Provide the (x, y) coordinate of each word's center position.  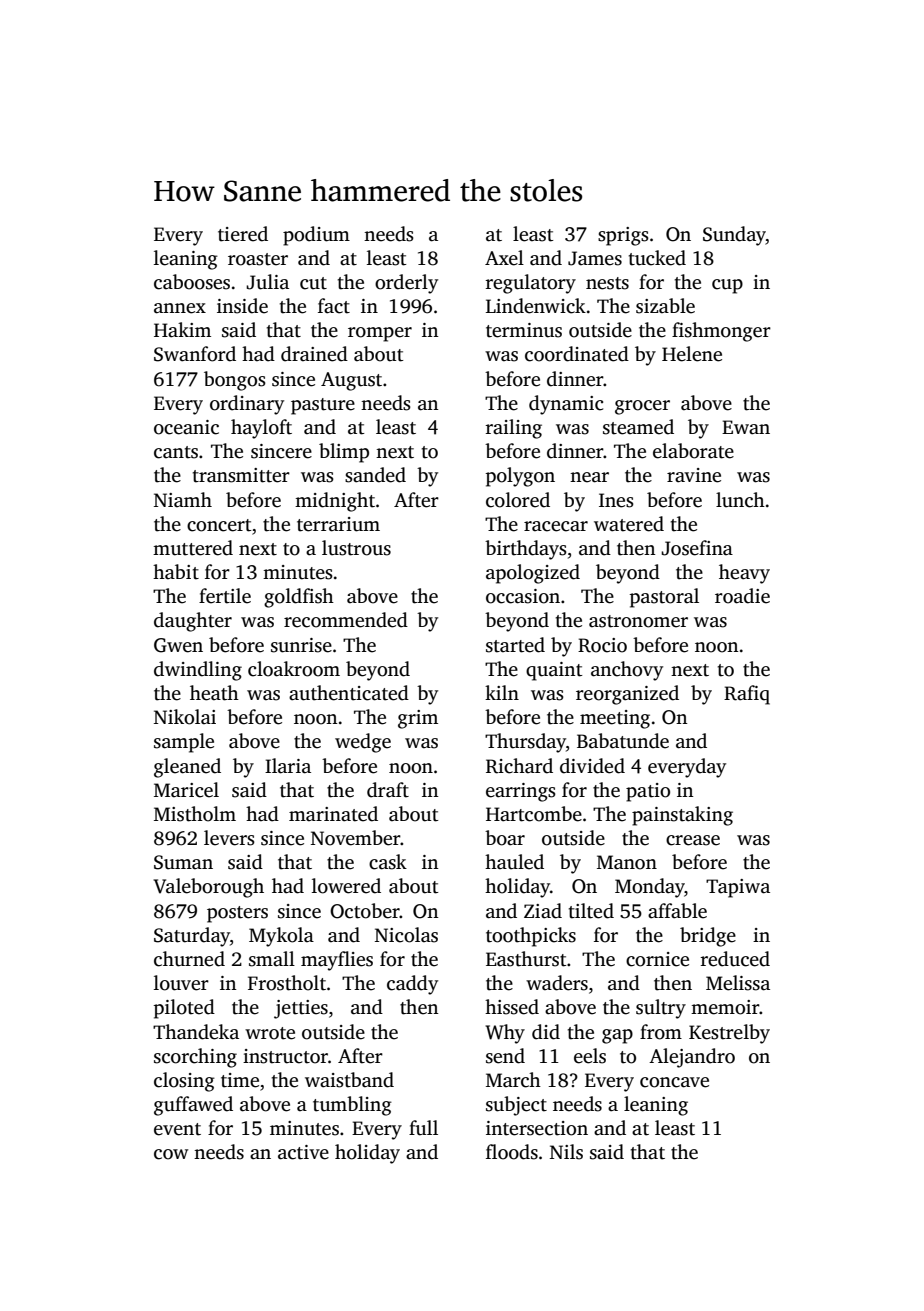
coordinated (577, 354)
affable (677, 911)
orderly (406, 284)
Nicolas (406, 935)
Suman (183, 862)
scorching (195, 1058)
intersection (537, 1128)
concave (674, 1082)
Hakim (182, 330)
